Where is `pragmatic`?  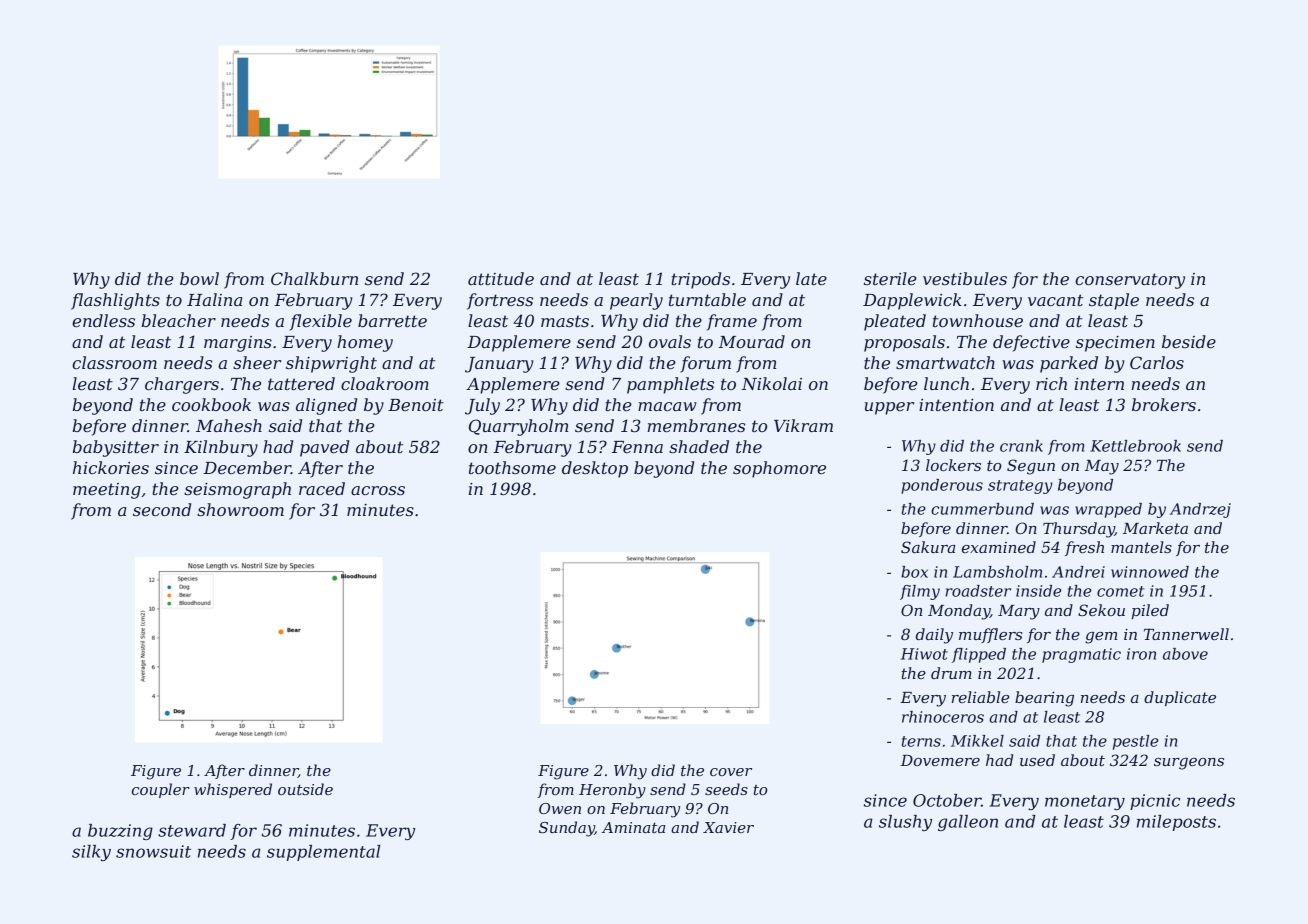
pragmatic is located at coordinates (1081, 655).
